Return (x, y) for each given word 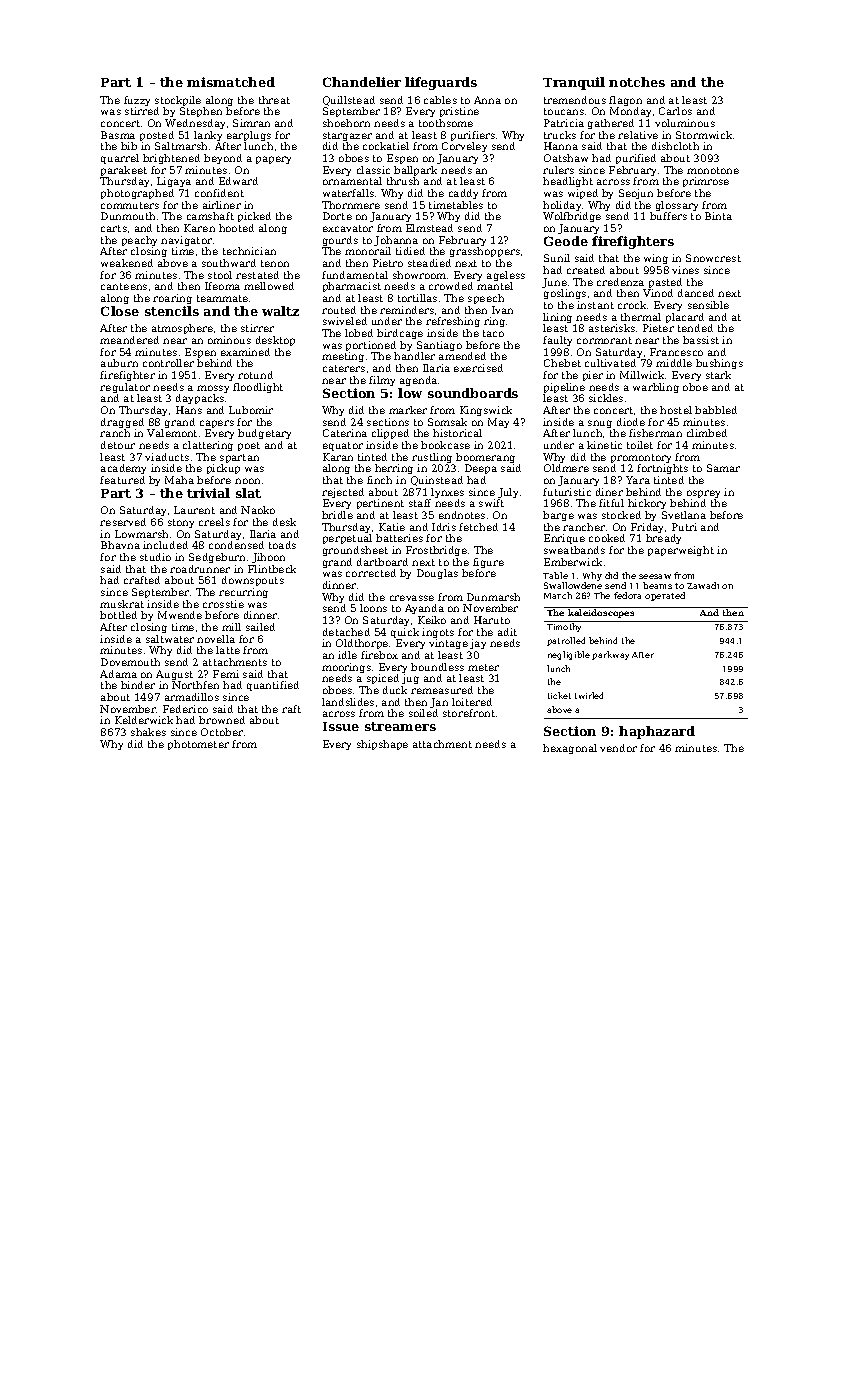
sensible (708, 305)
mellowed (269, 286)
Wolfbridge (572, 217)
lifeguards (441, 83)
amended (462, 356)
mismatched (231, 82)
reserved (123, 522)
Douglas (437, 574)
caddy (463, 194)
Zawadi (703, 585)
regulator (125, 388)
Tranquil (574, 83)
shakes (148, 732)
